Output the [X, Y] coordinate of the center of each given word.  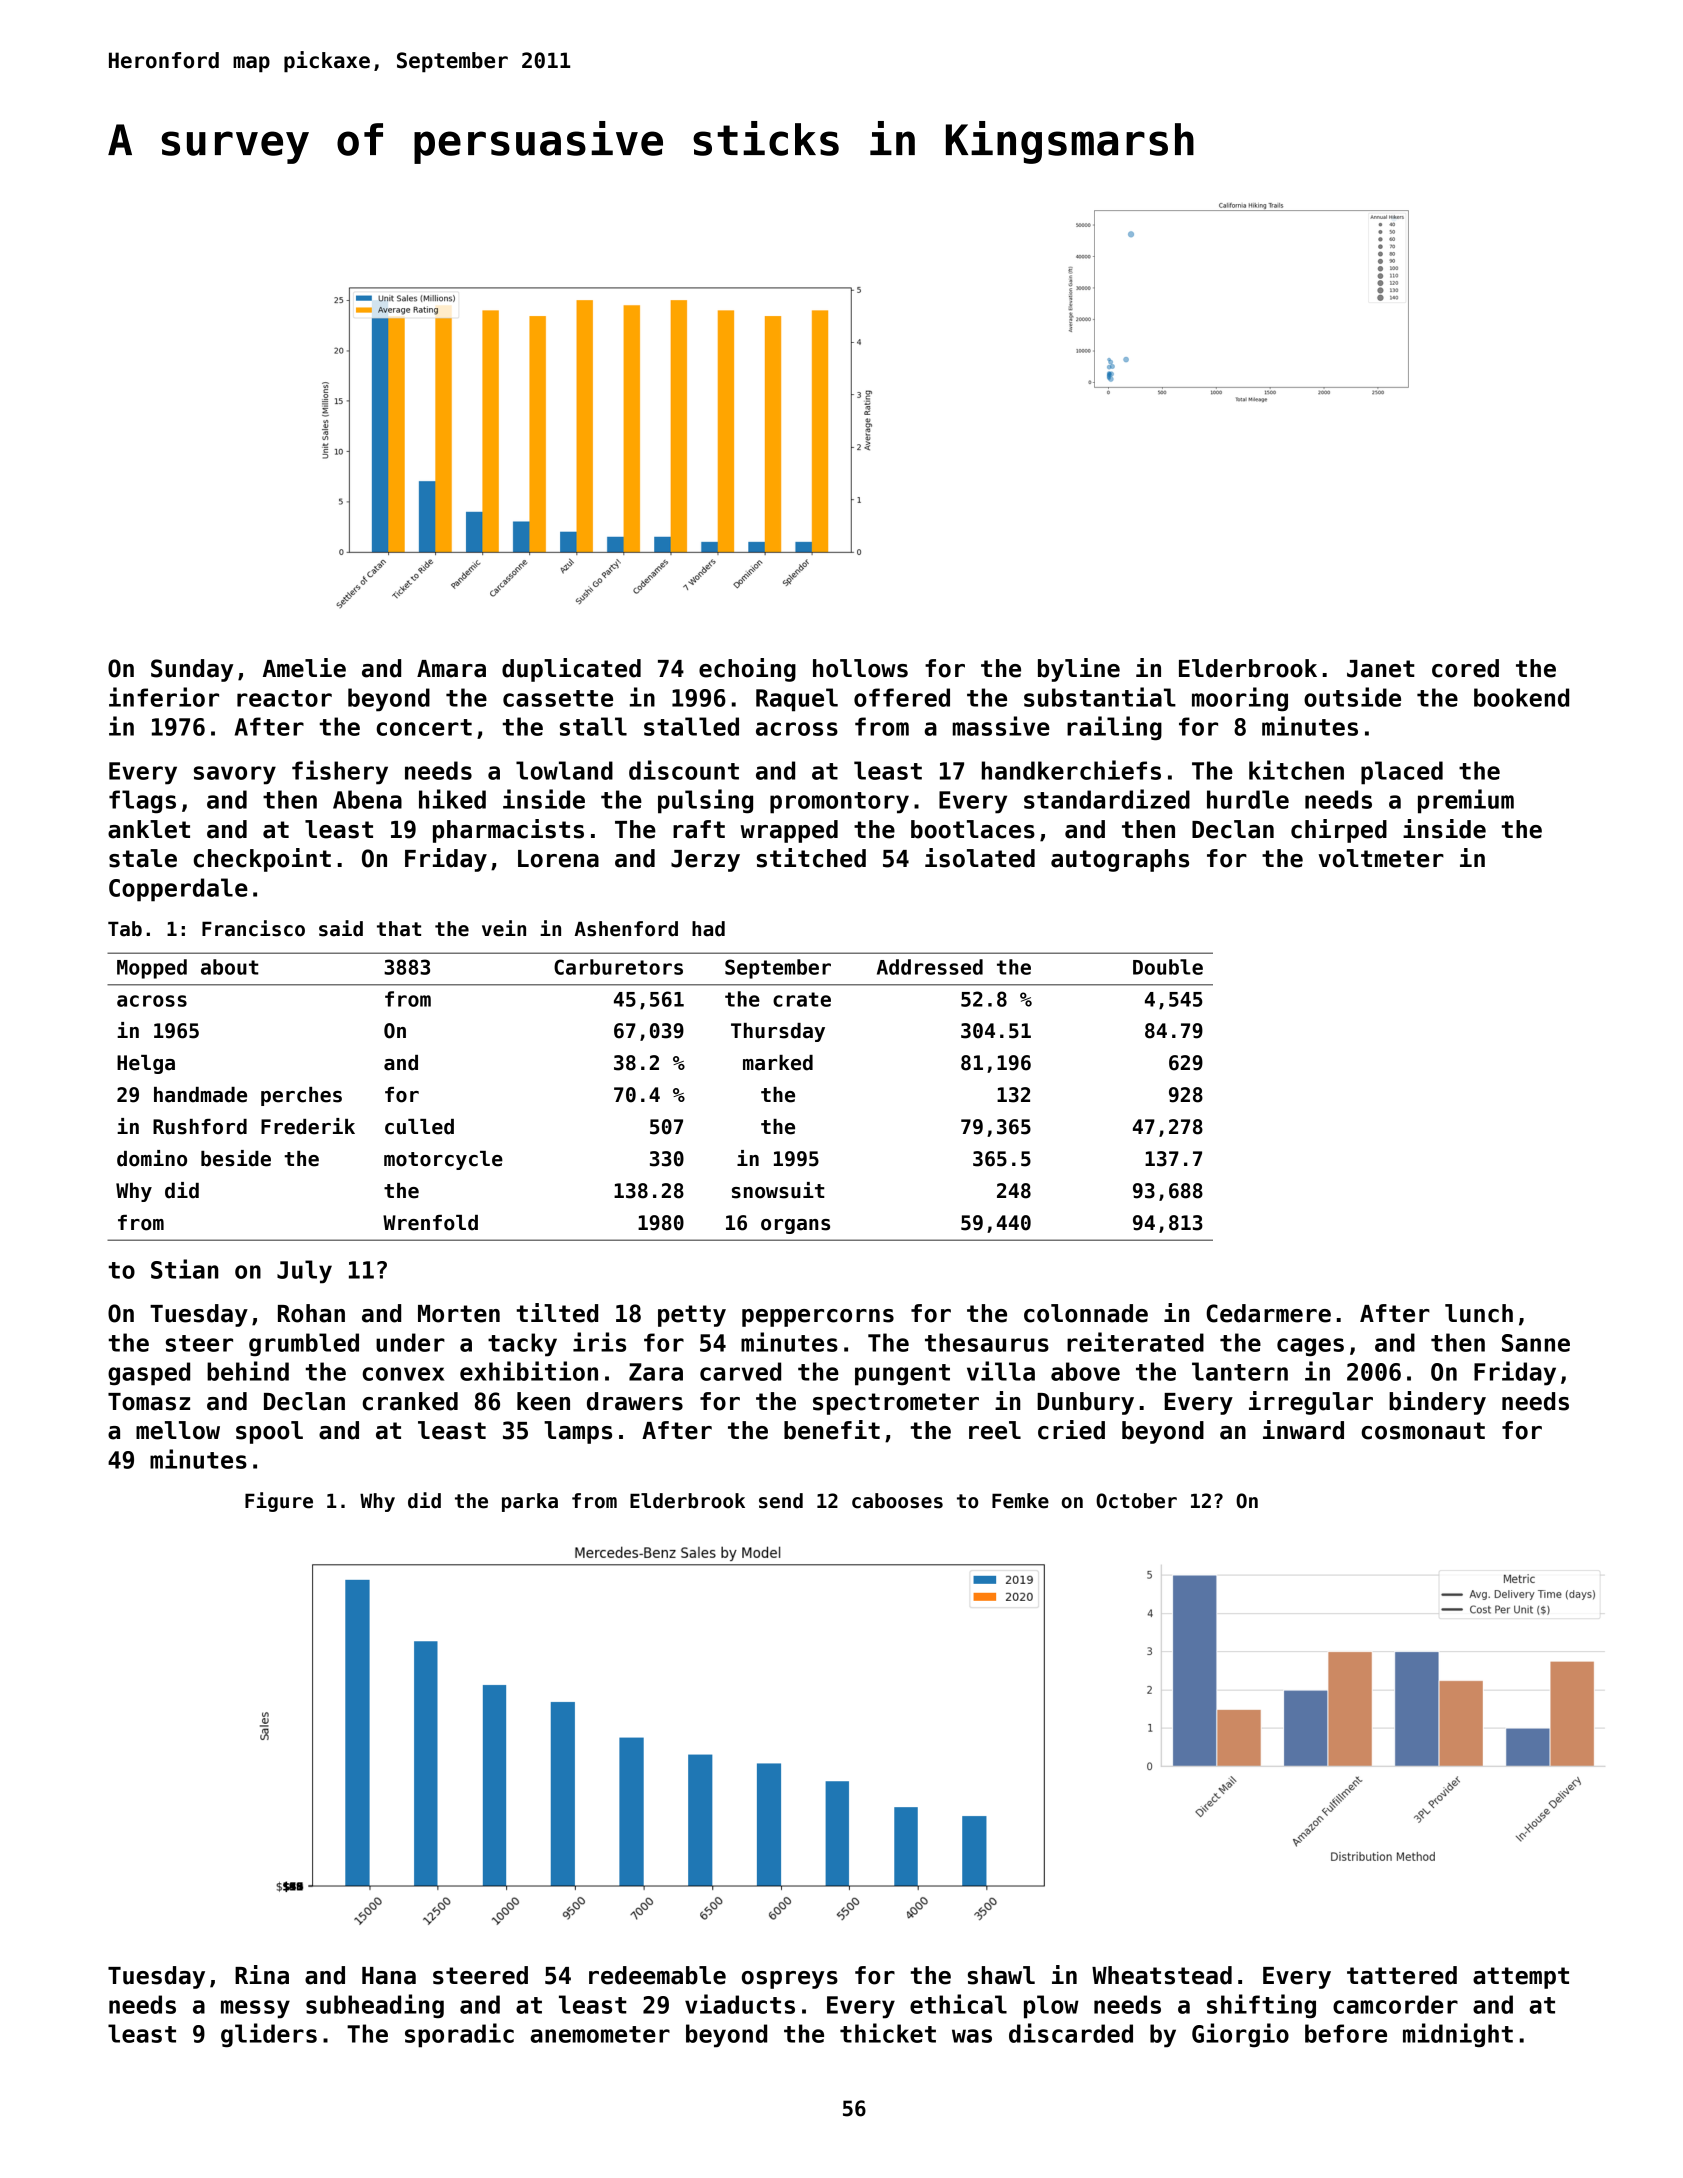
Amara [451, 669]
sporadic [459, 2035]
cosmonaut [1423, 1431]
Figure [279, 1502]
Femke [1020, 1501]
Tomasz [149, 1402]
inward [1303, 1430]
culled [419, 1127]
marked [778, 1063]
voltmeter [1381, 858]
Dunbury [1085, 1403]
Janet [1381, 669]
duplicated [571, 670]
